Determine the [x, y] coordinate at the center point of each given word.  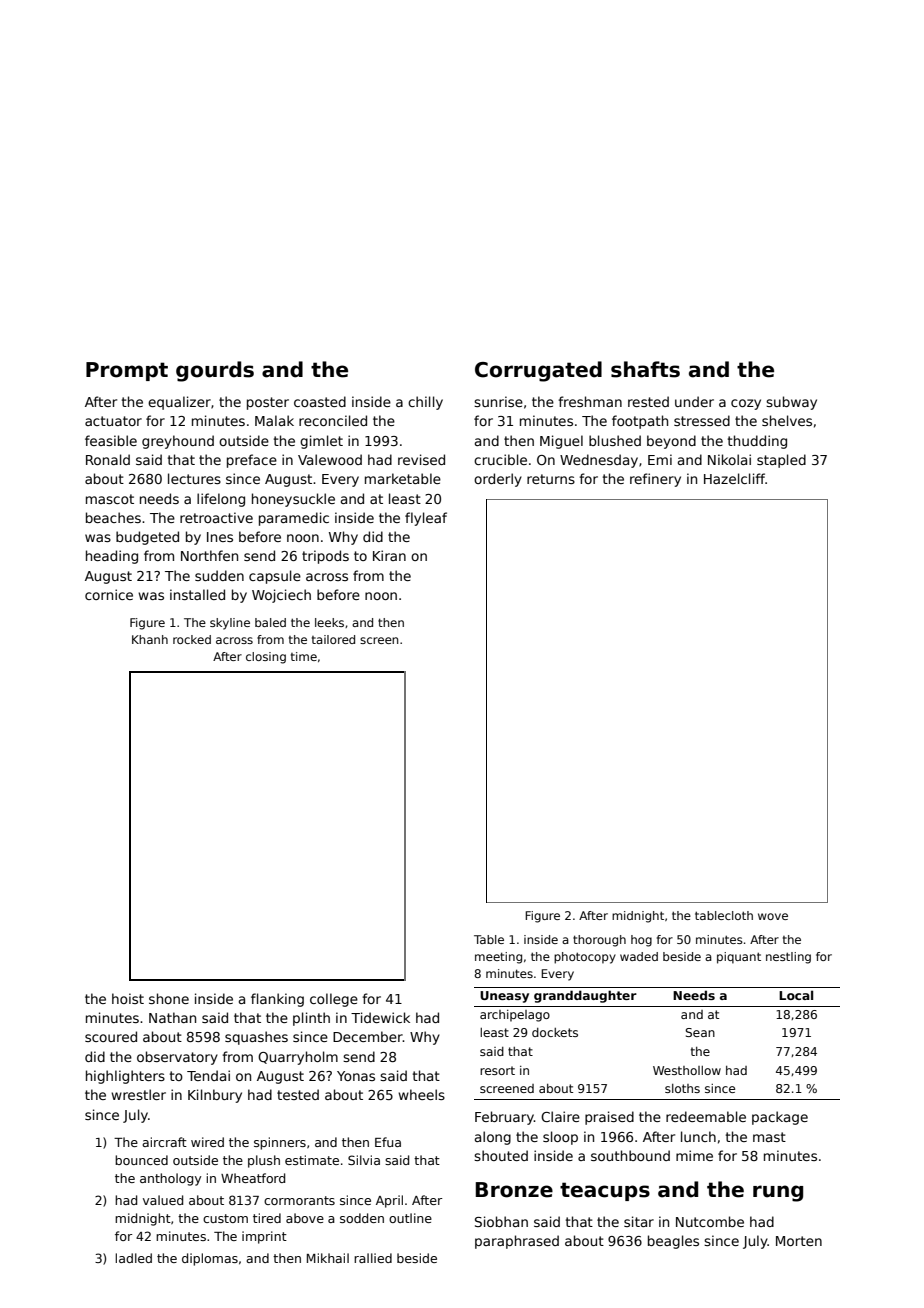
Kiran [389, 555]
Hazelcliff [734, 478]
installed [197, 594]
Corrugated [538, 371]
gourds [215, 371]
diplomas [210, 1259]
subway [791, 403]
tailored [333, 639]
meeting [498, 958]
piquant [739, 958]
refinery [655, 480]
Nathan [172, 1017]
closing [266, 658]
